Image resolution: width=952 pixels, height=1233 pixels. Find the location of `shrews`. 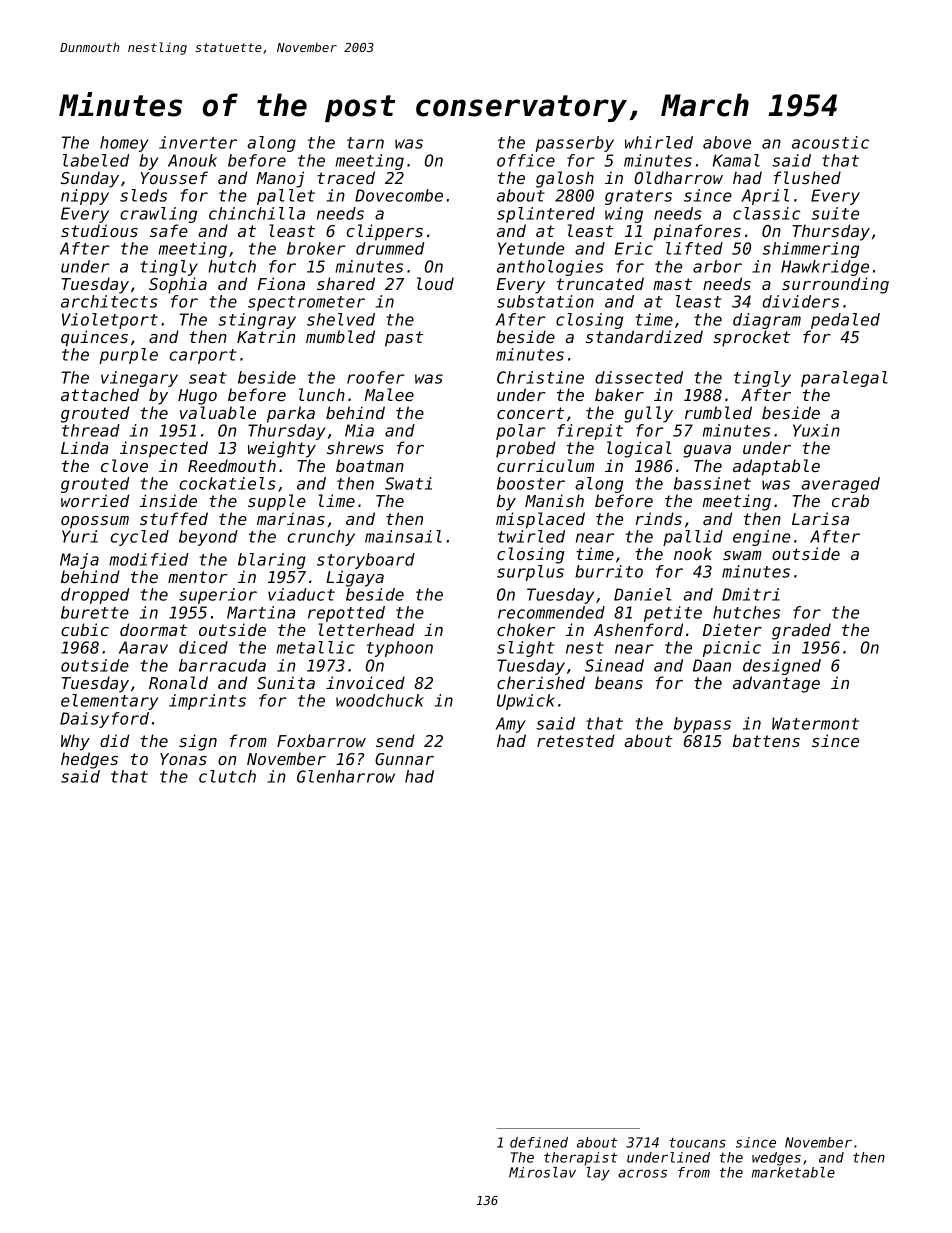

shrews is located at coordinates (355, 447).
